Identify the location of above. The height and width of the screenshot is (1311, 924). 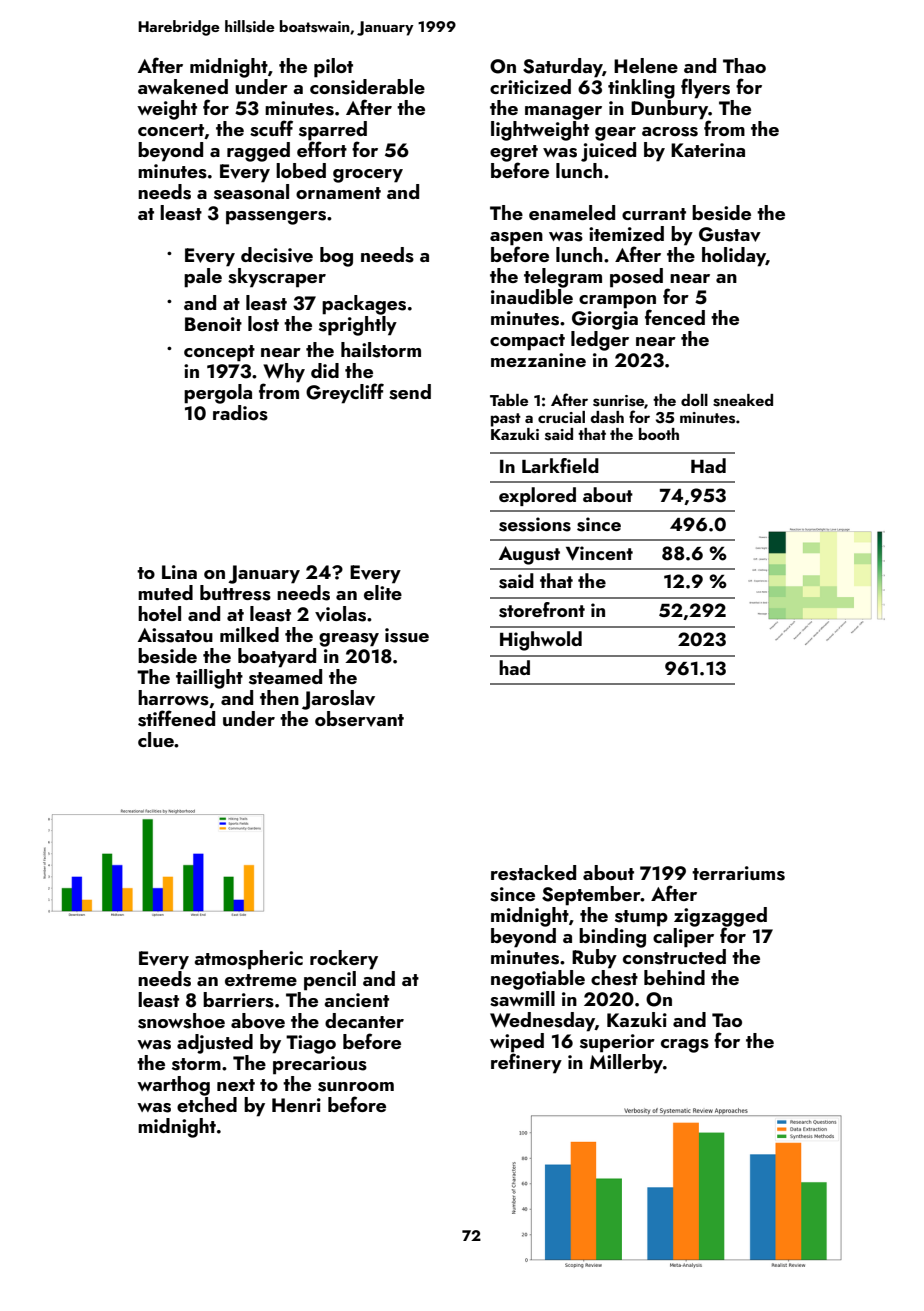
(258, 1021).
